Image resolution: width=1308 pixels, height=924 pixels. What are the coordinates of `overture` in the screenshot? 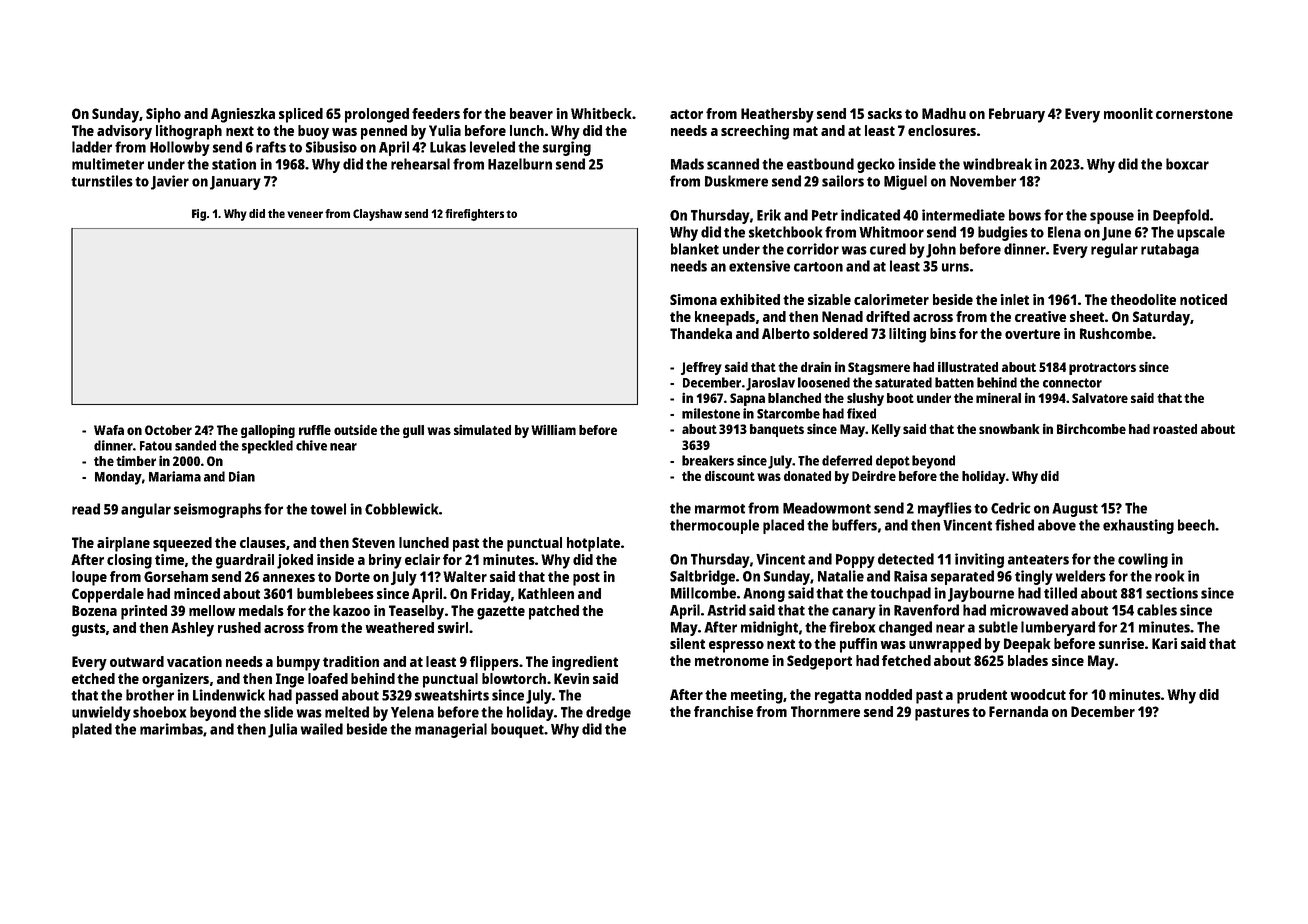 It's located at (1032, 334).
